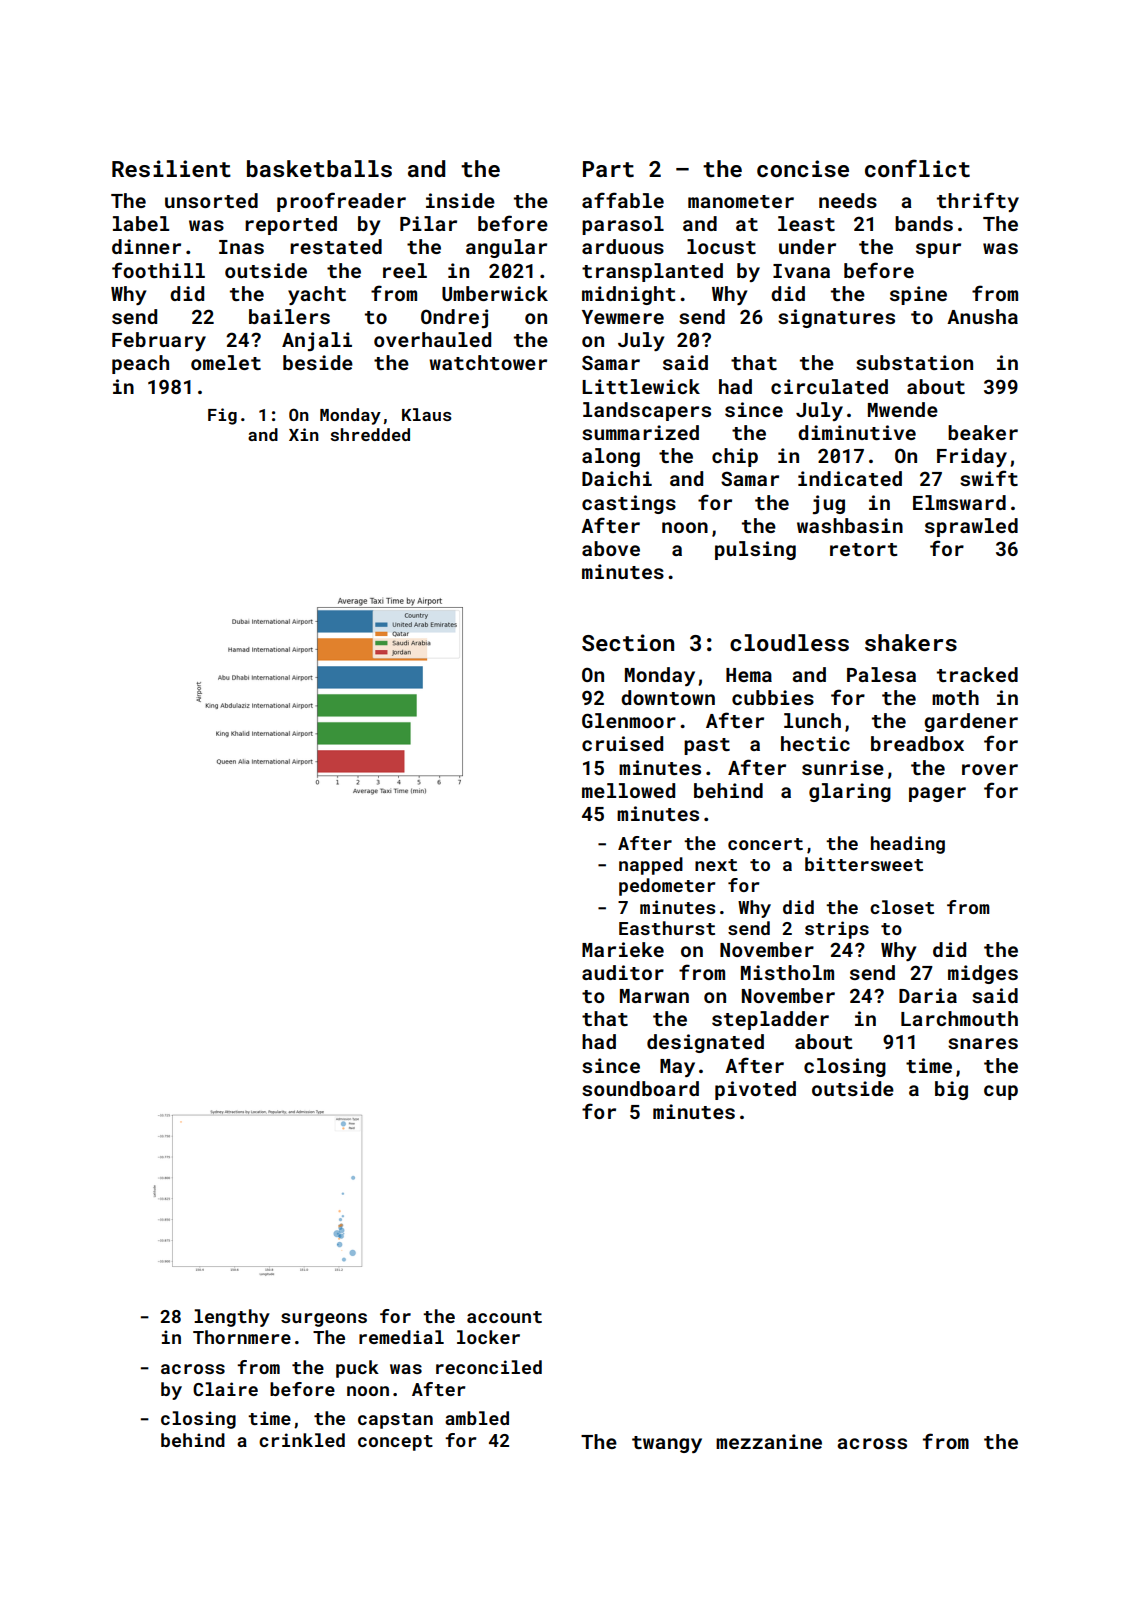 The image size is (1130, 1605). What do you see at coordinates (395, 1443) in the screenshot?
I see `concept` at bounding box center [395, 1443].
